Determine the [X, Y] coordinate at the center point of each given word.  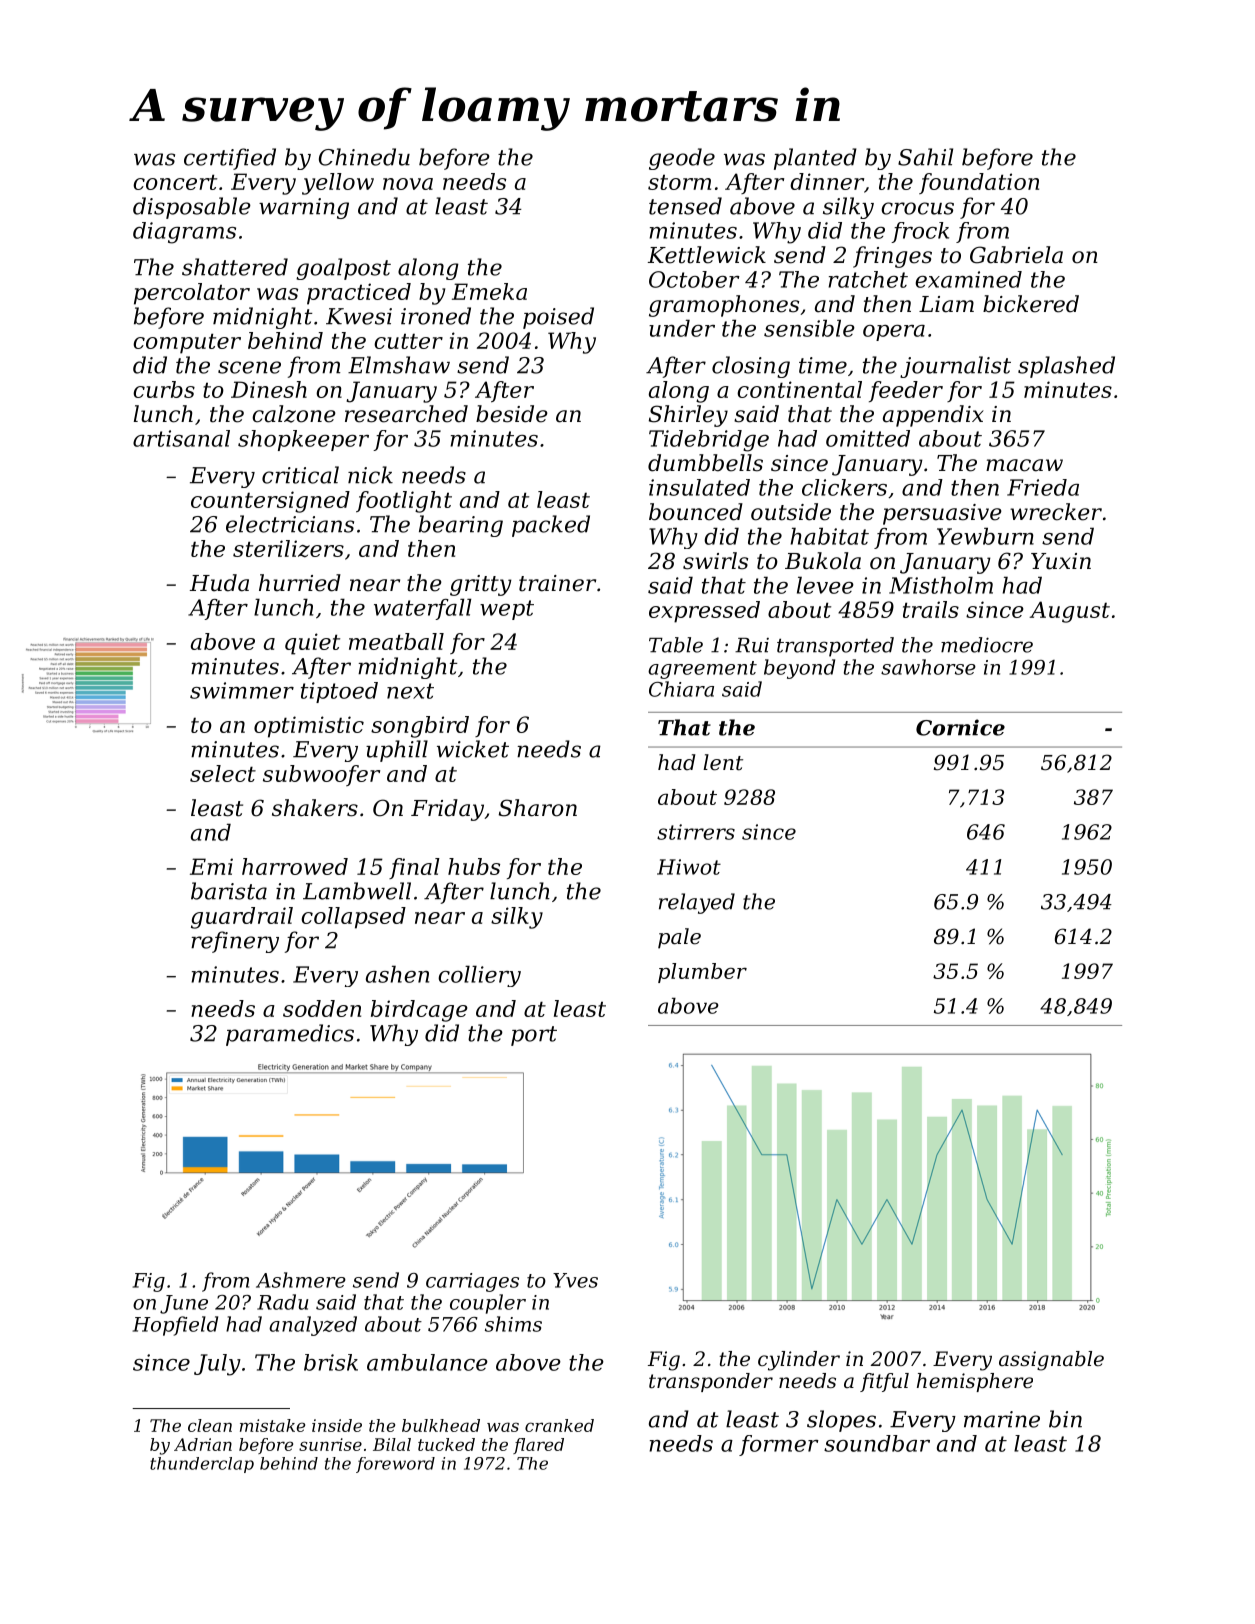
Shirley [688, 416]
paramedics [290, 1035]
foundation [979, 183]
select [223, 773]
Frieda [1043, 487]
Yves [575, 1280]
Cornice [960, 727]
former [779, 1445]
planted [815, 159]
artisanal [181, 438]
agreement [702, 670]
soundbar [877, 1443]
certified [230, 159]
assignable [1051, 1361]
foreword [395, 1465]
